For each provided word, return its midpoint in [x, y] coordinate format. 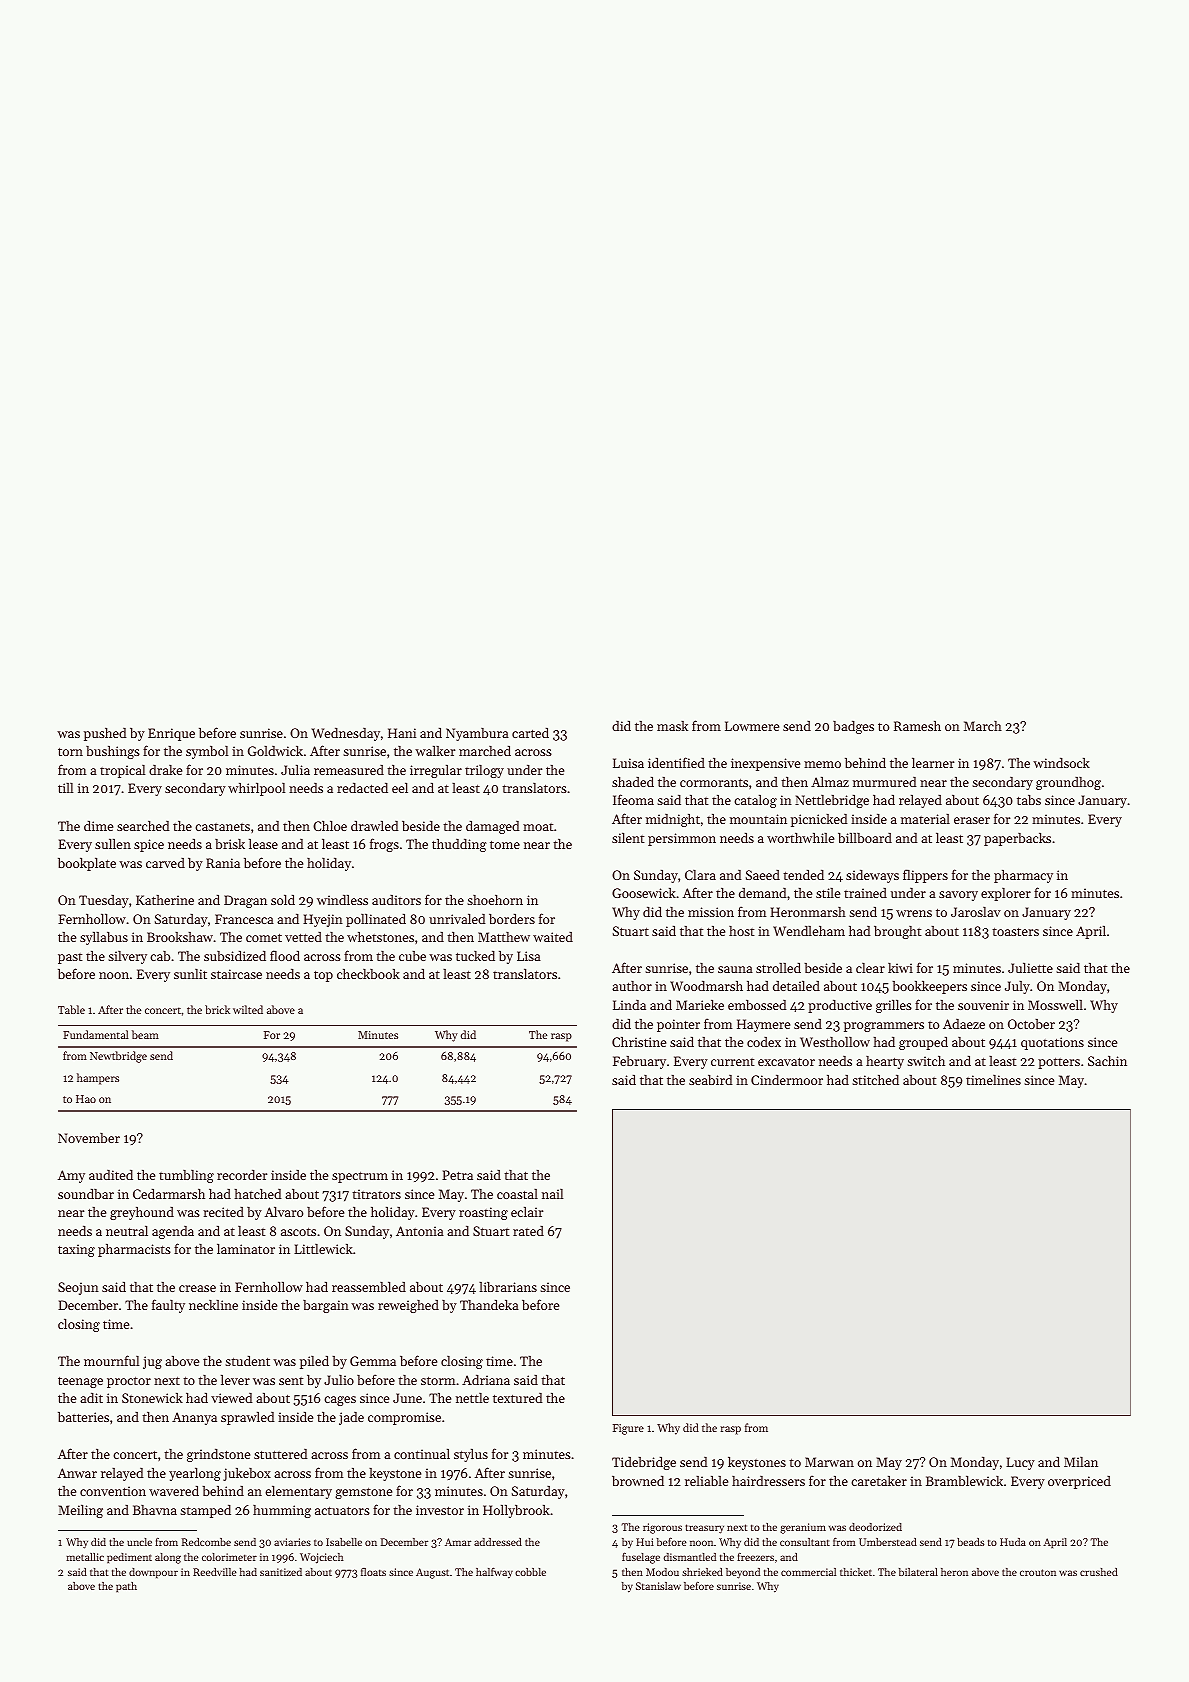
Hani [402, 733]
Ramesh [917, 726]
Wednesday [346, 734]
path [126, 1587]
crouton [1038, 1572]
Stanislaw [658, 1586]
